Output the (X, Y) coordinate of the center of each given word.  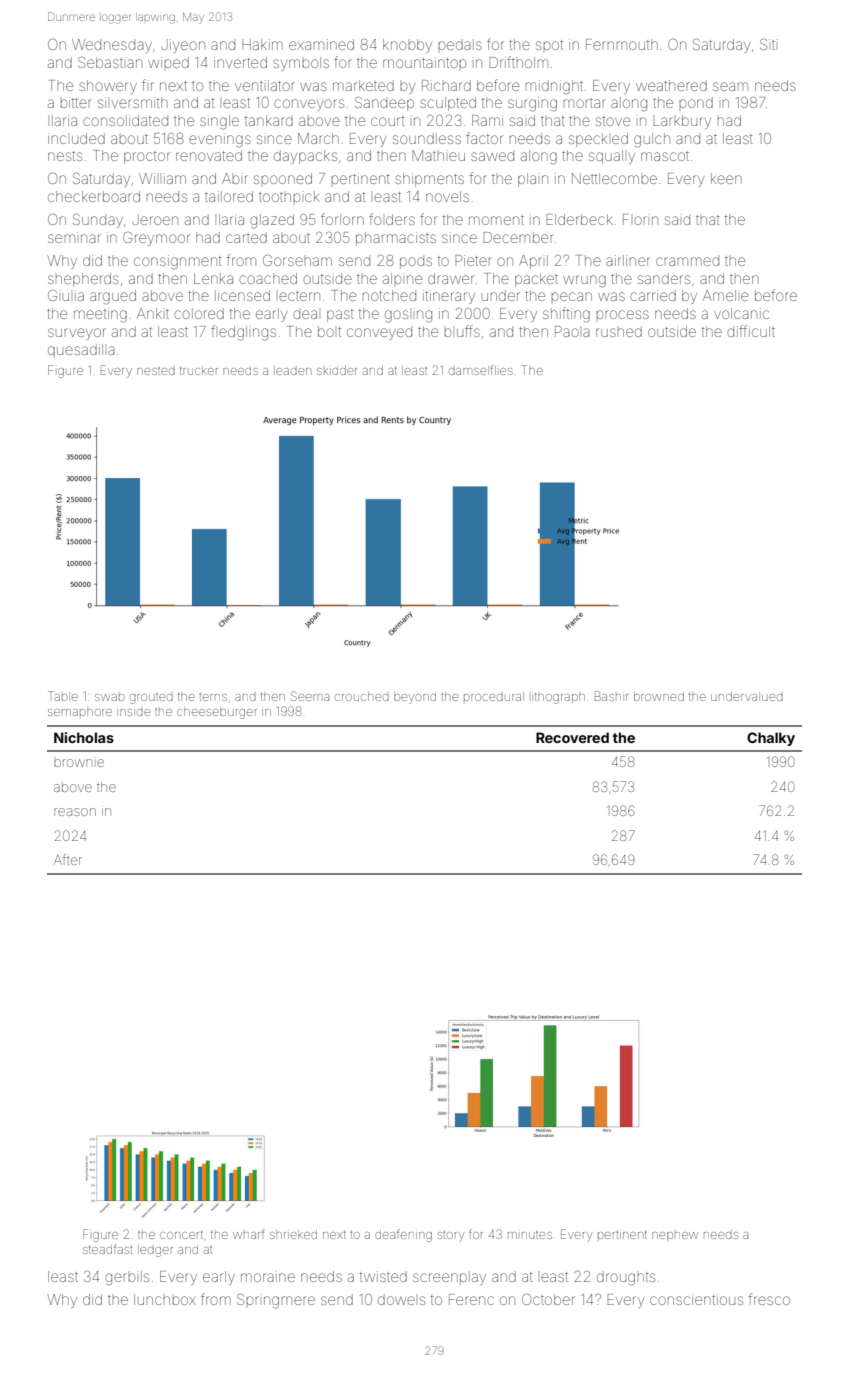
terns (213, 697)
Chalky (771, 739)
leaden (292, 370)
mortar (584, 103)
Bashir (611, 696)
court (388, 121)
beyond (415, 698)
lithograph (558, 698)
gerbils (127, 1278)
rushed (619, 331)
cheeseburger (217, 713)
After (68, 859)
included (76, 138)
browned (659, 696)
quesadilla (81, 351)
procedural (494, 696)
